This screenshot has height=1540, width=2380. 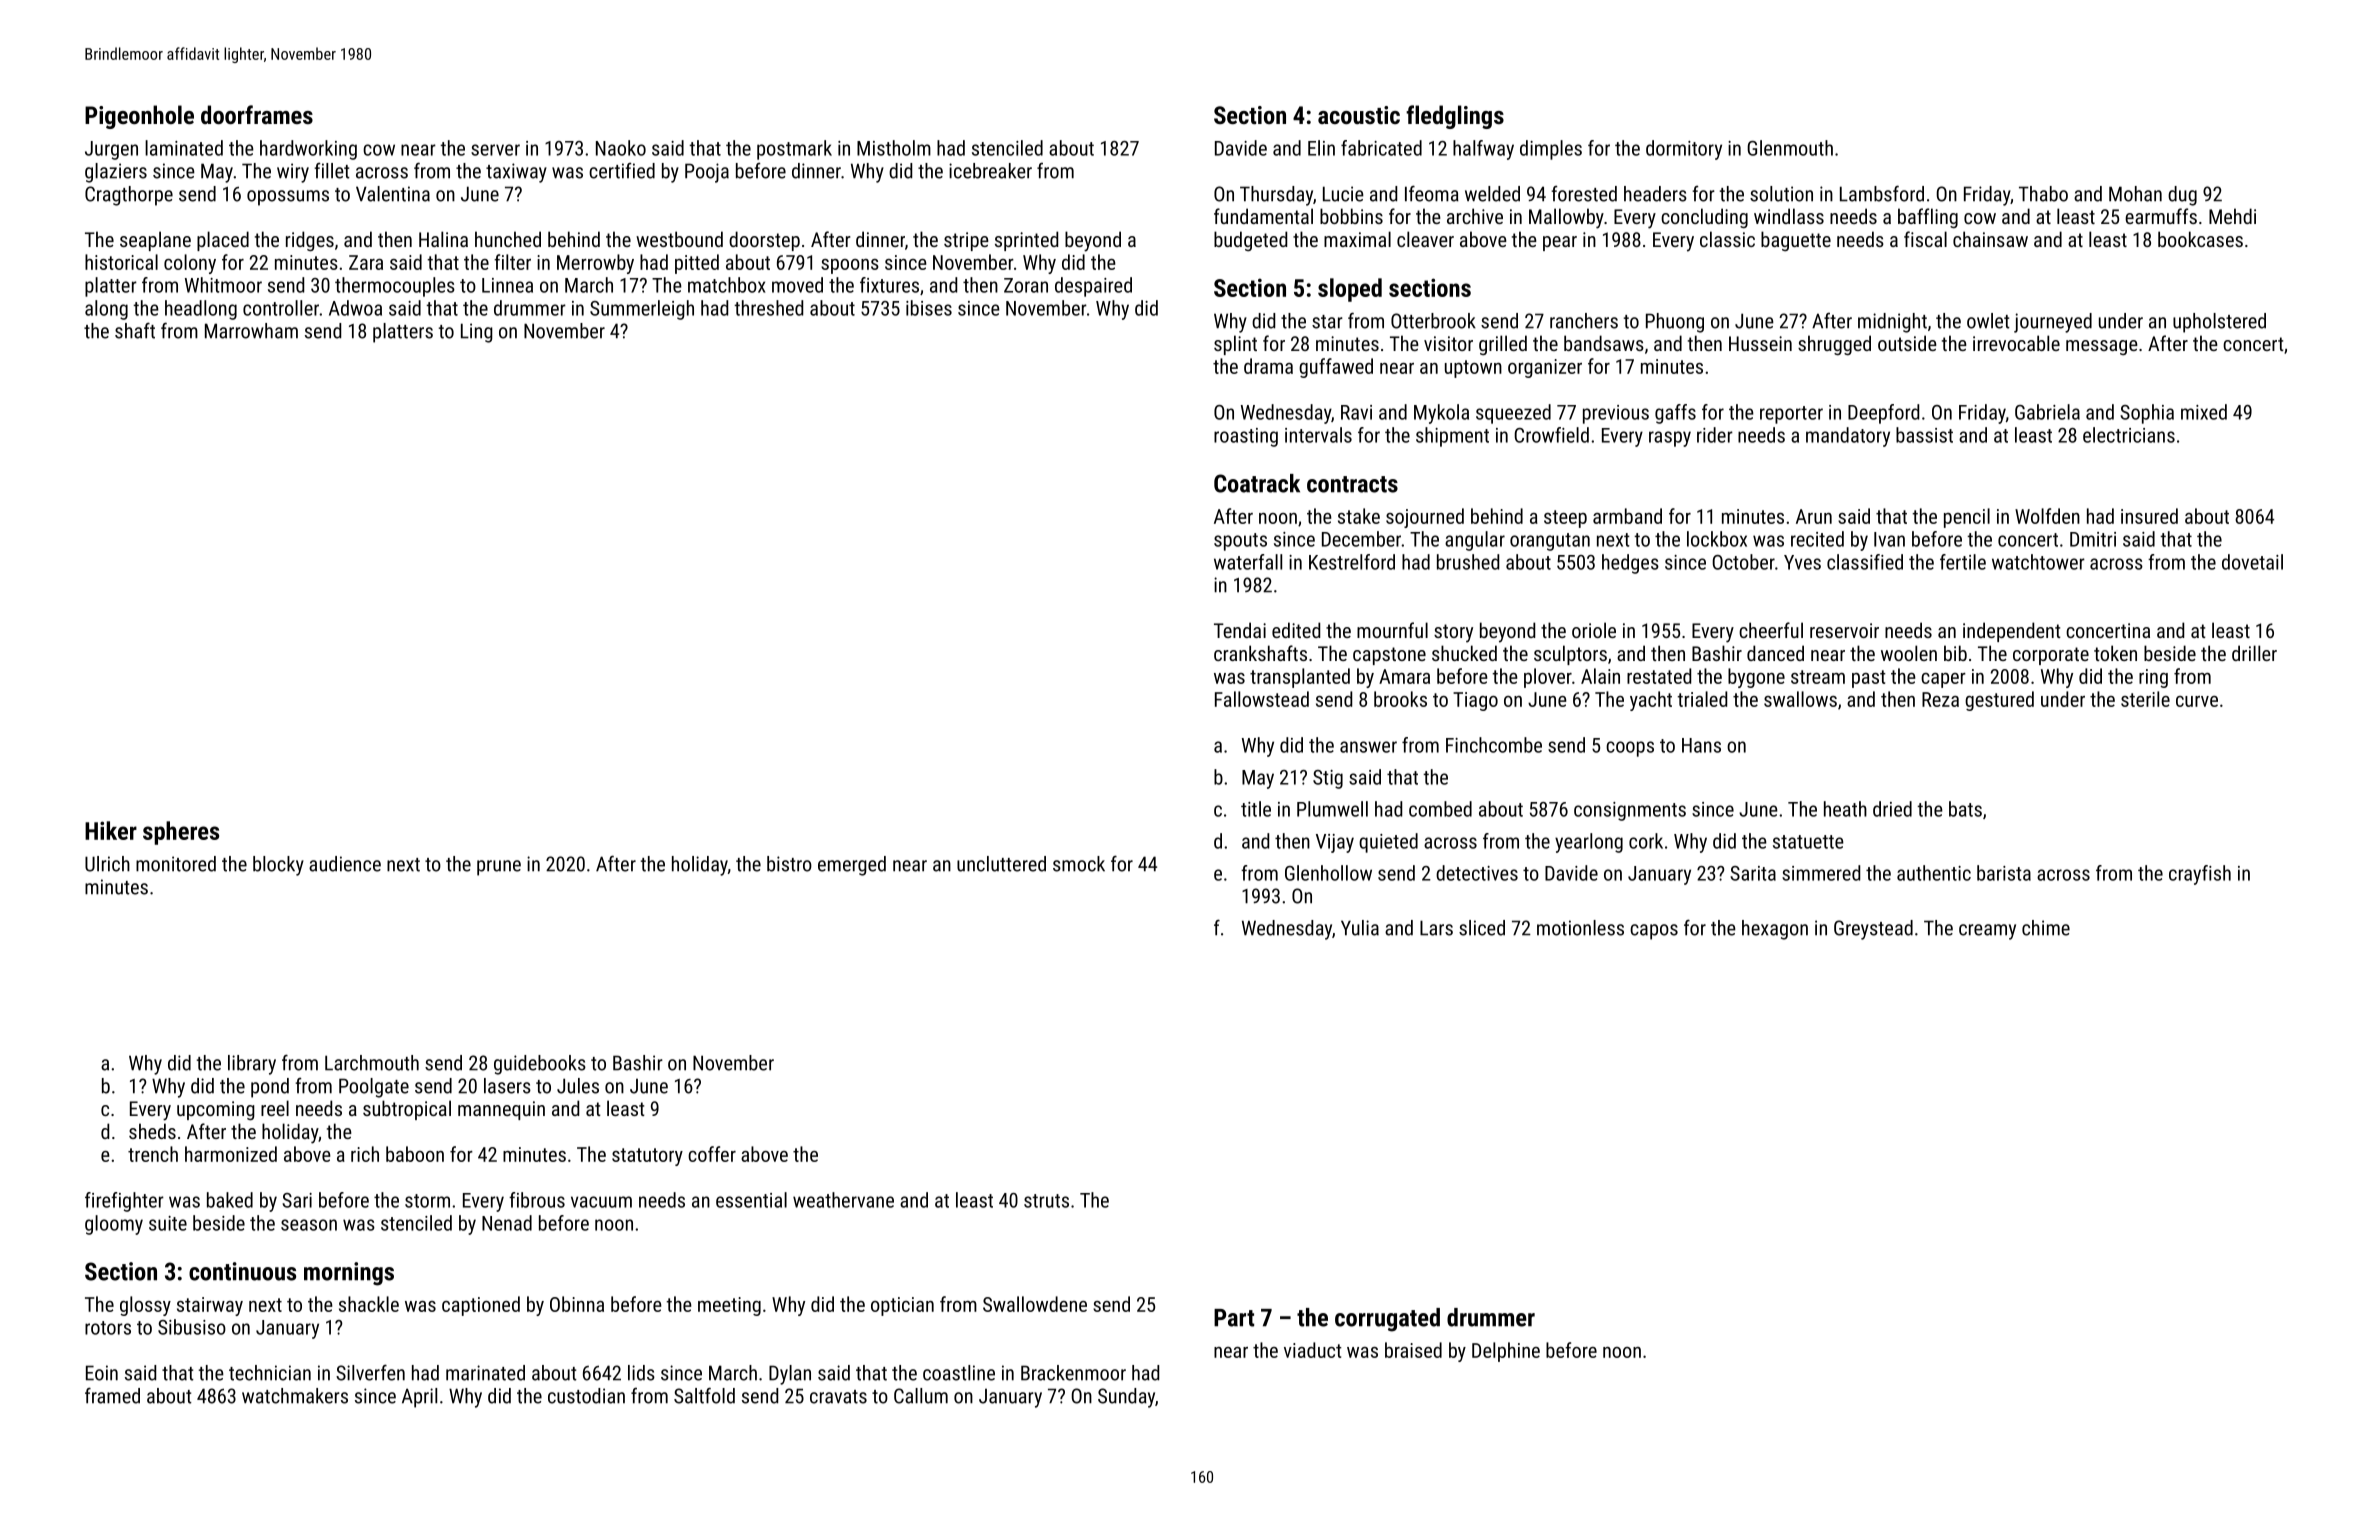 I want to click on shackle, so click(x=369, y=1304).
